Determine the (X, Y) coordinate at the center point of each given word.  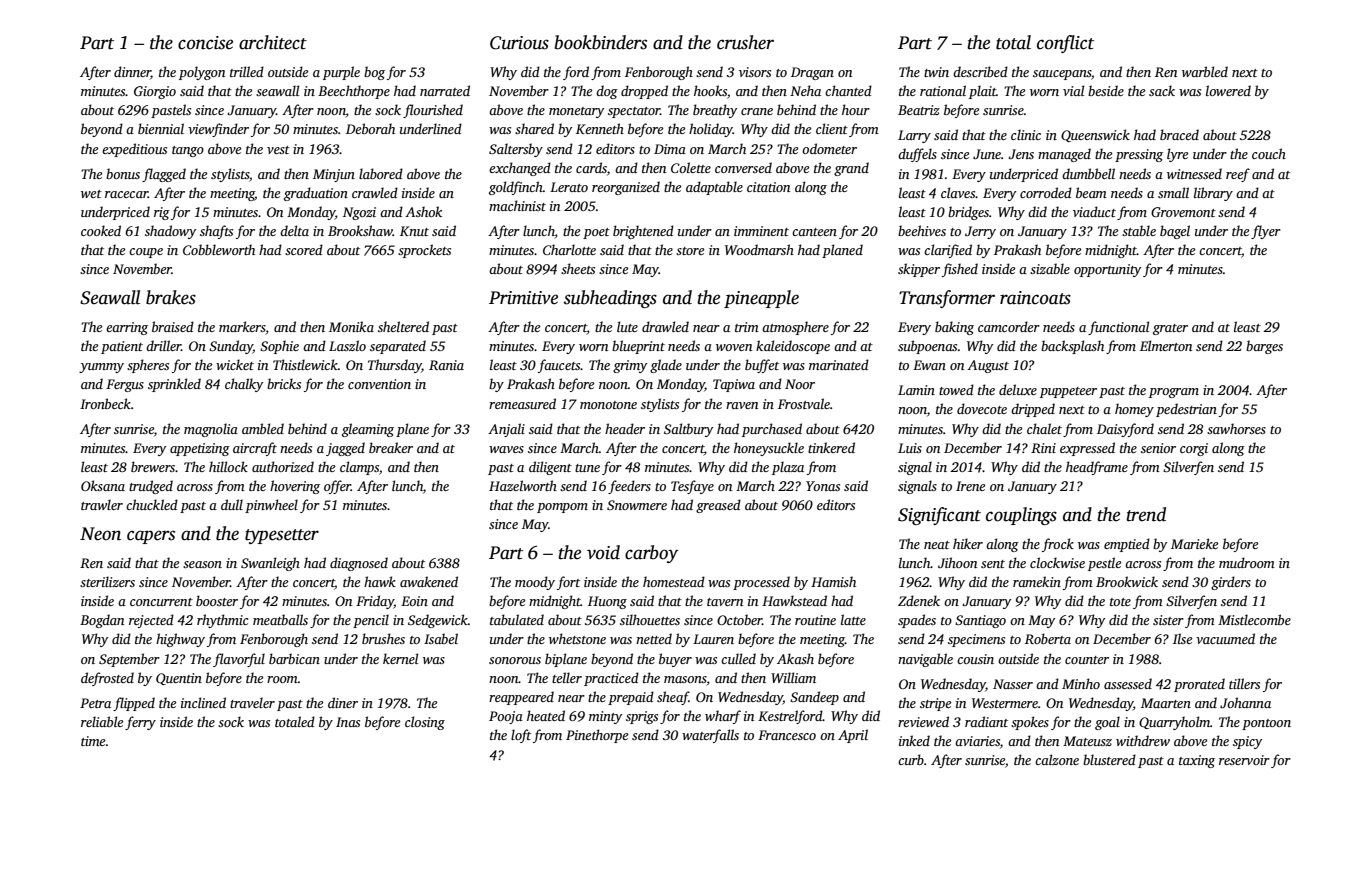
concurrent (161, 602)
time (93, 741)
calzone (1057, 759)
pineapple (761, 299)
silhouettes (650, 619)
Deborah (370, 128)
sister (1168, 620)
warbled (1205, 71)
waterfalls (710, 736)
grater (1170, 329)
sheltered (403, 326)
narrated (445, 90)
